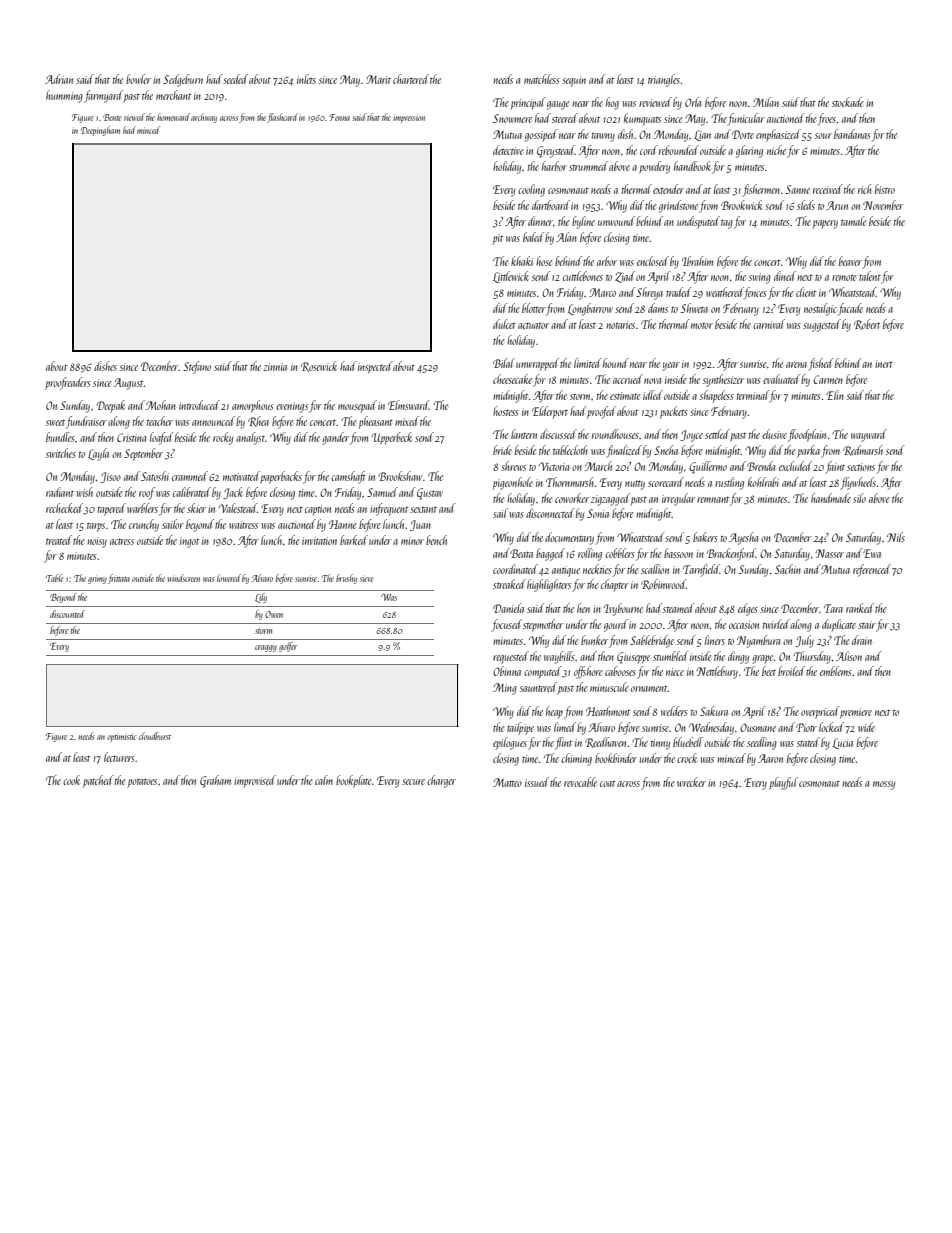  I want to click on Deepingham, so click(100, 131).
